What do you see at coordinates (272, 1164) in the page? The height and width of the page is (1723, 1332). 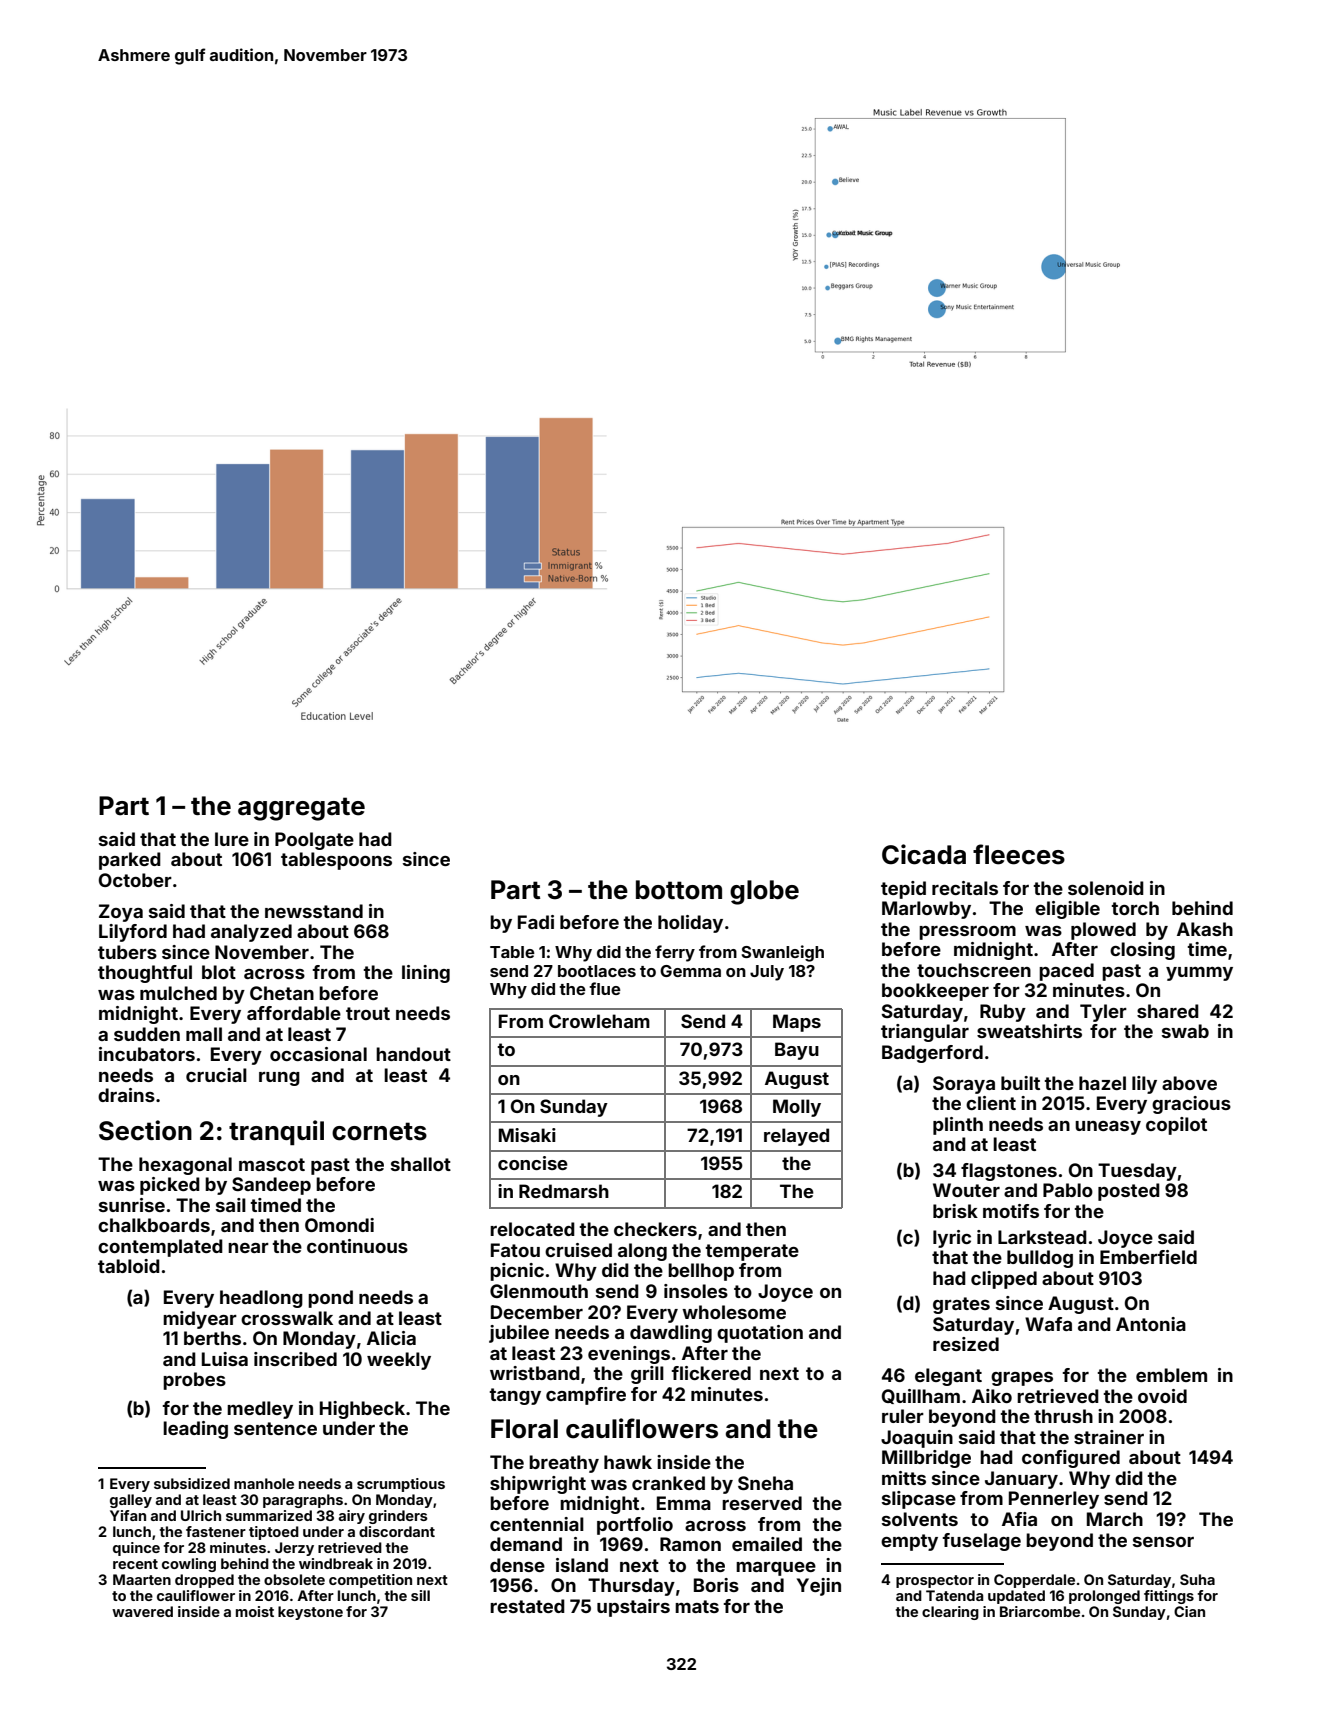 I see `mascot` at bounding box center [272, 1164].
